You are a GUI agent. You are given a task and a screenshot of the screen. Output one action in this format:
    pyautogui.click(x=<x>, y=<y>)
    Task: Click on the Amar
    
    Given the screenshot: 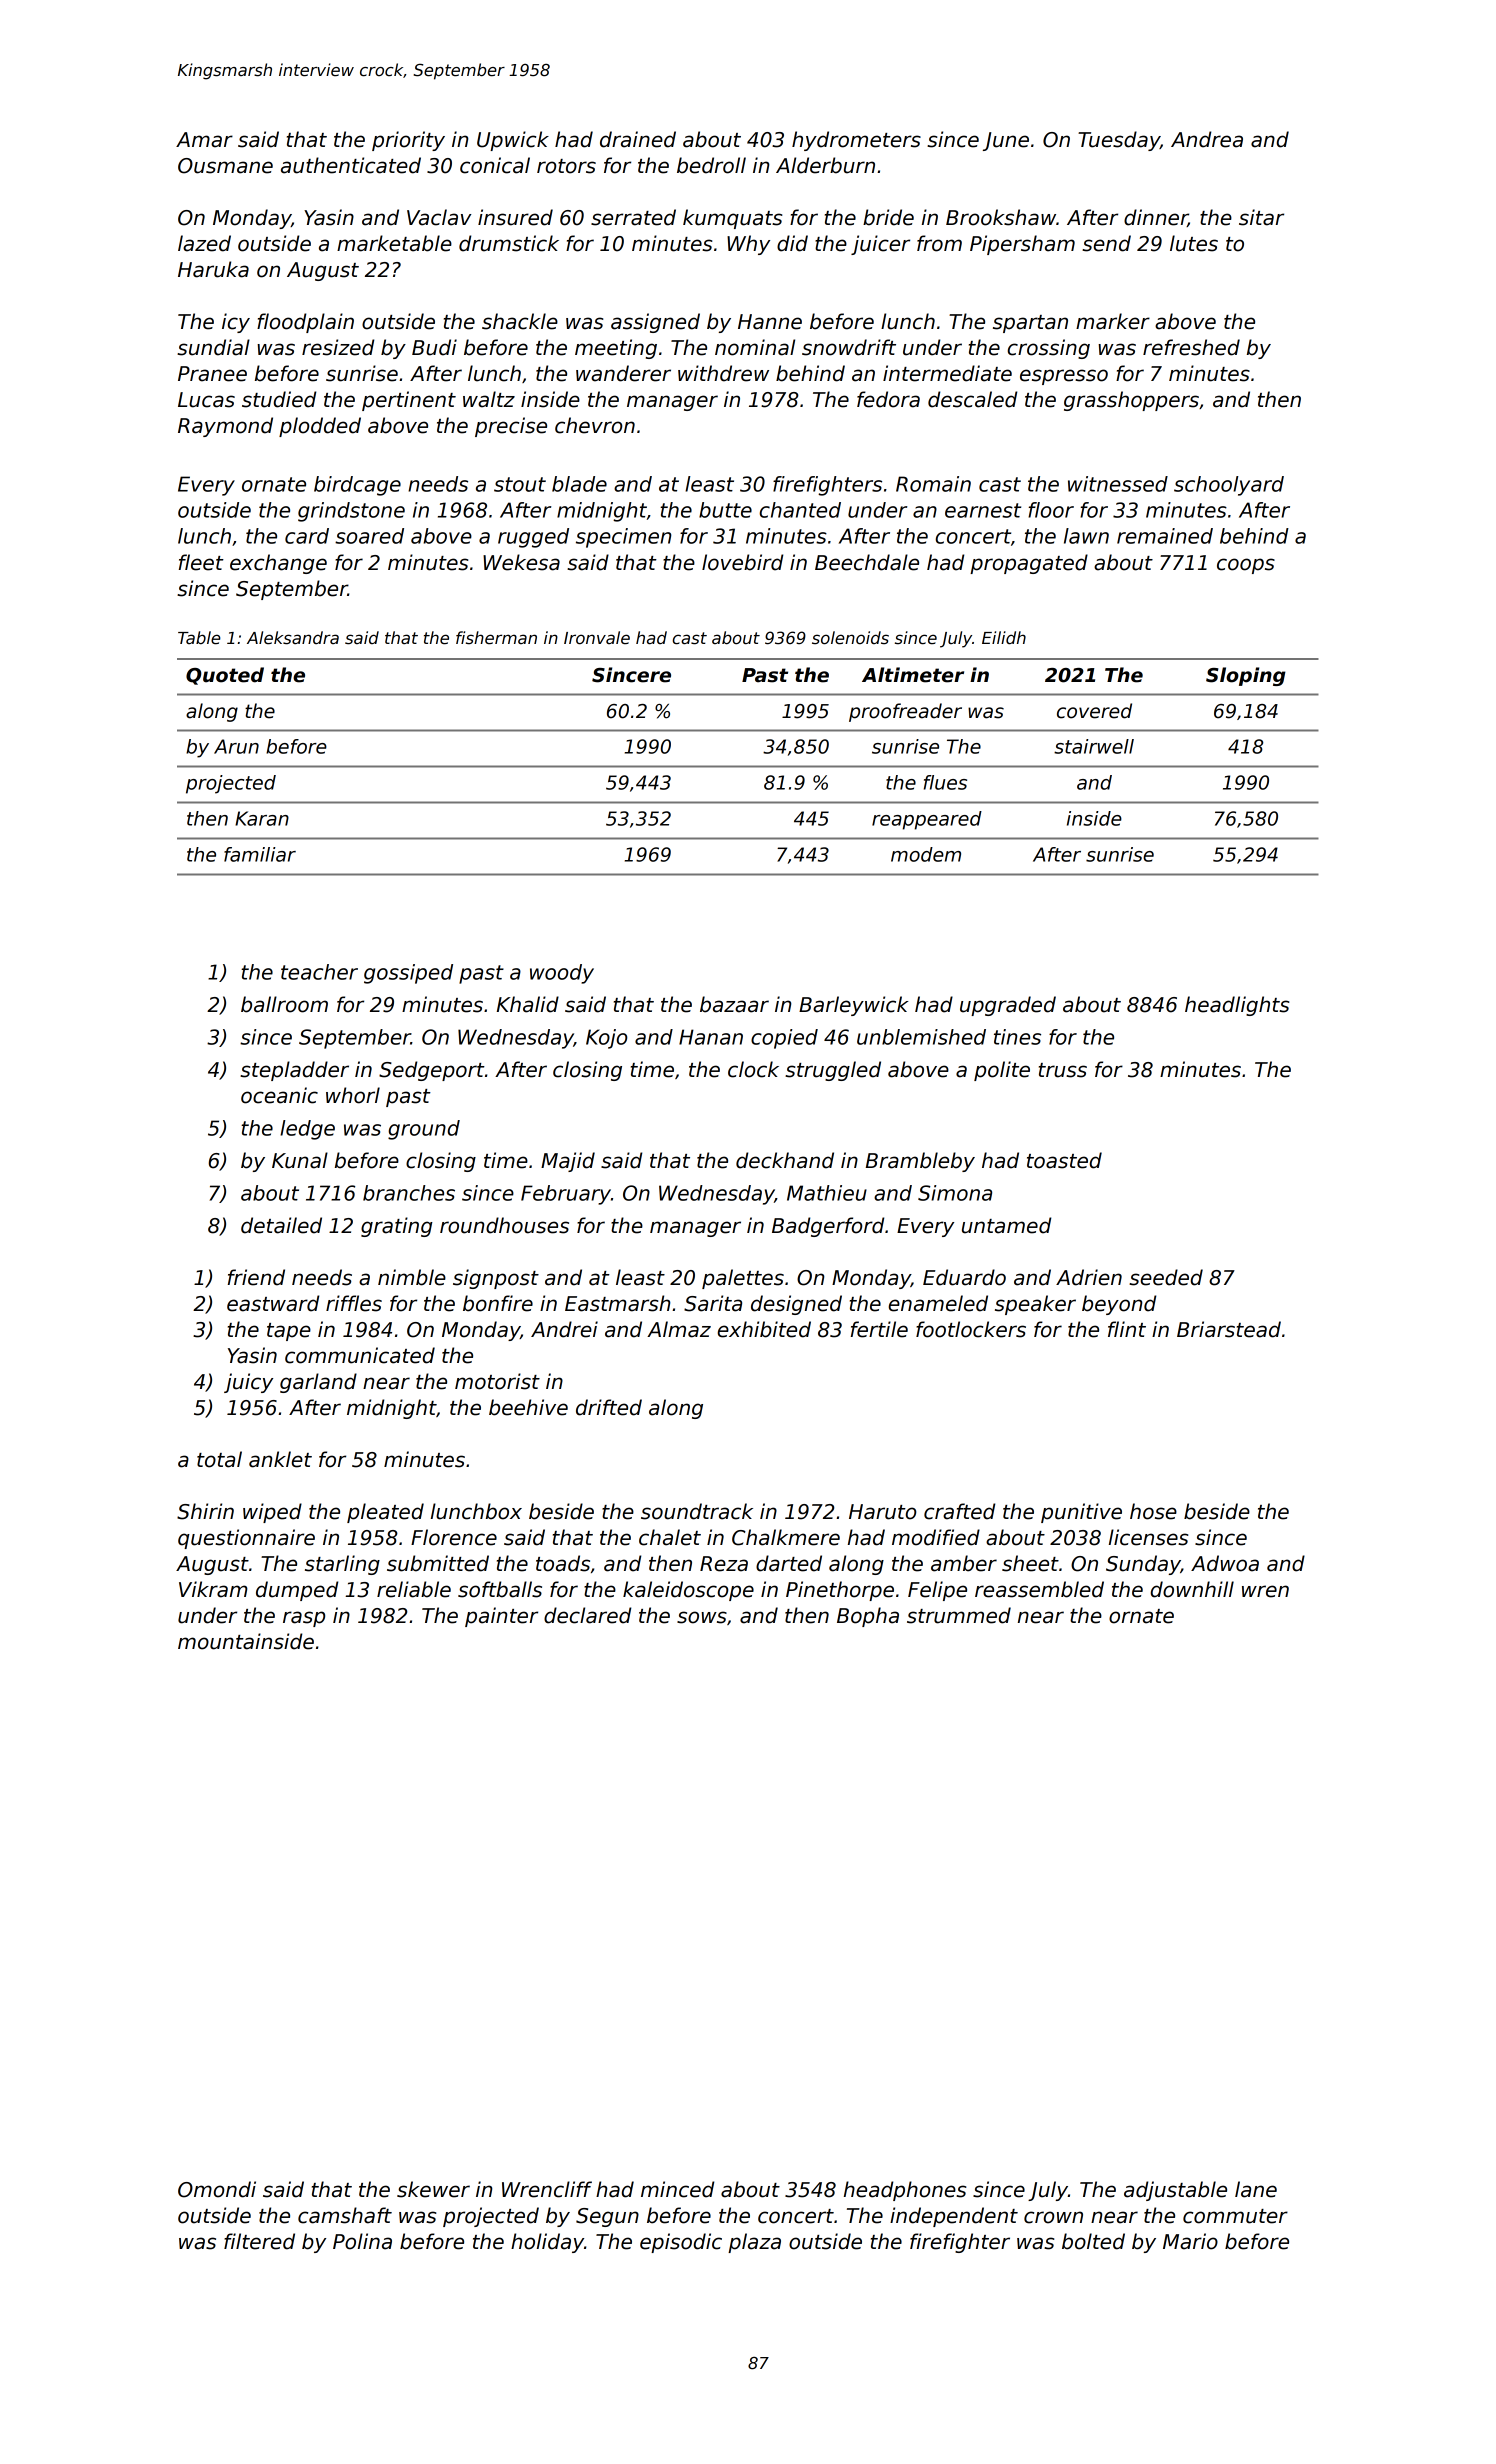 What is the action you would take?
    pyautogui.click(x=204, y=140)
